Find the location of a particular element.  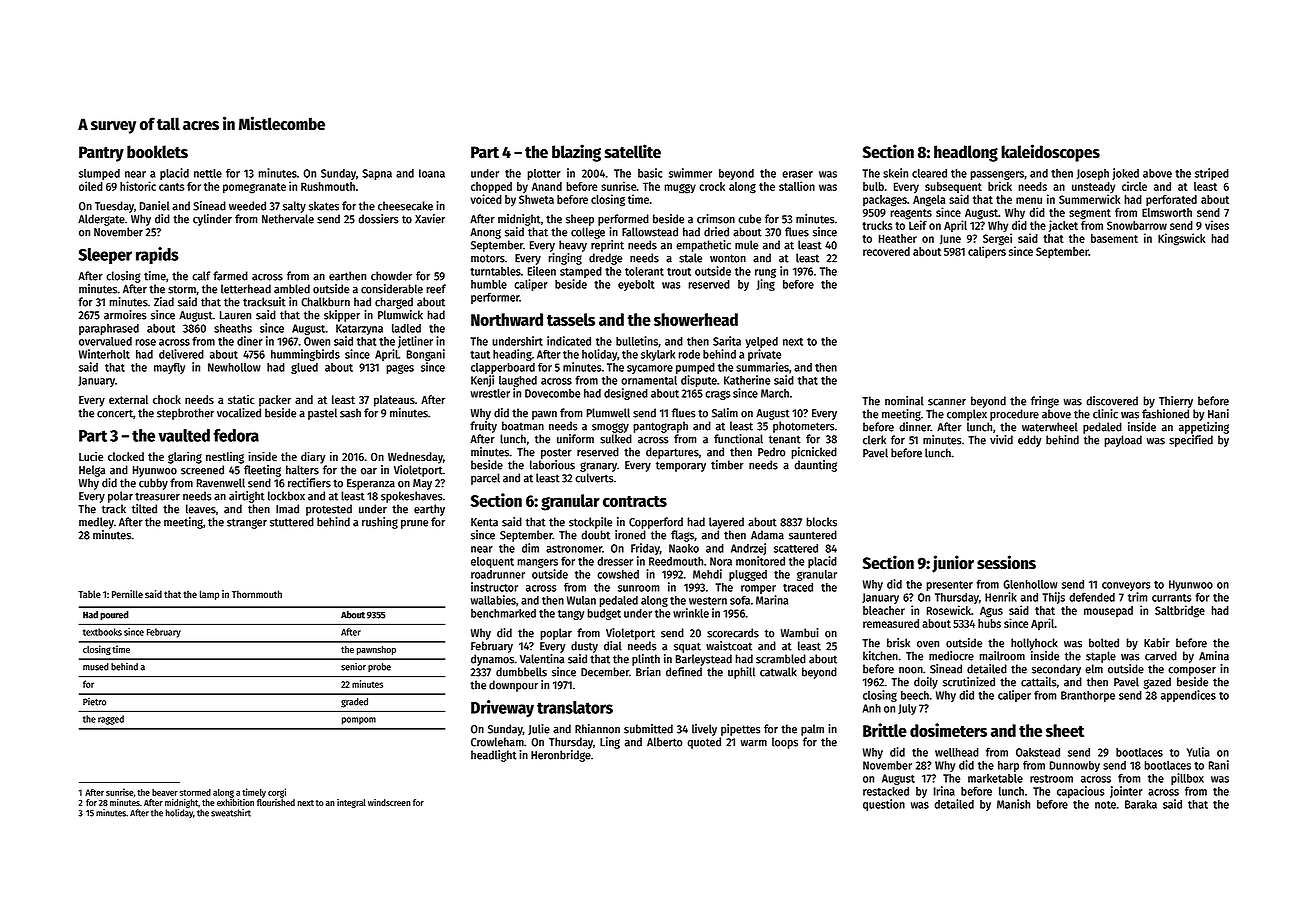

kaleidoscopes is located at coordinates (1050, 153).
